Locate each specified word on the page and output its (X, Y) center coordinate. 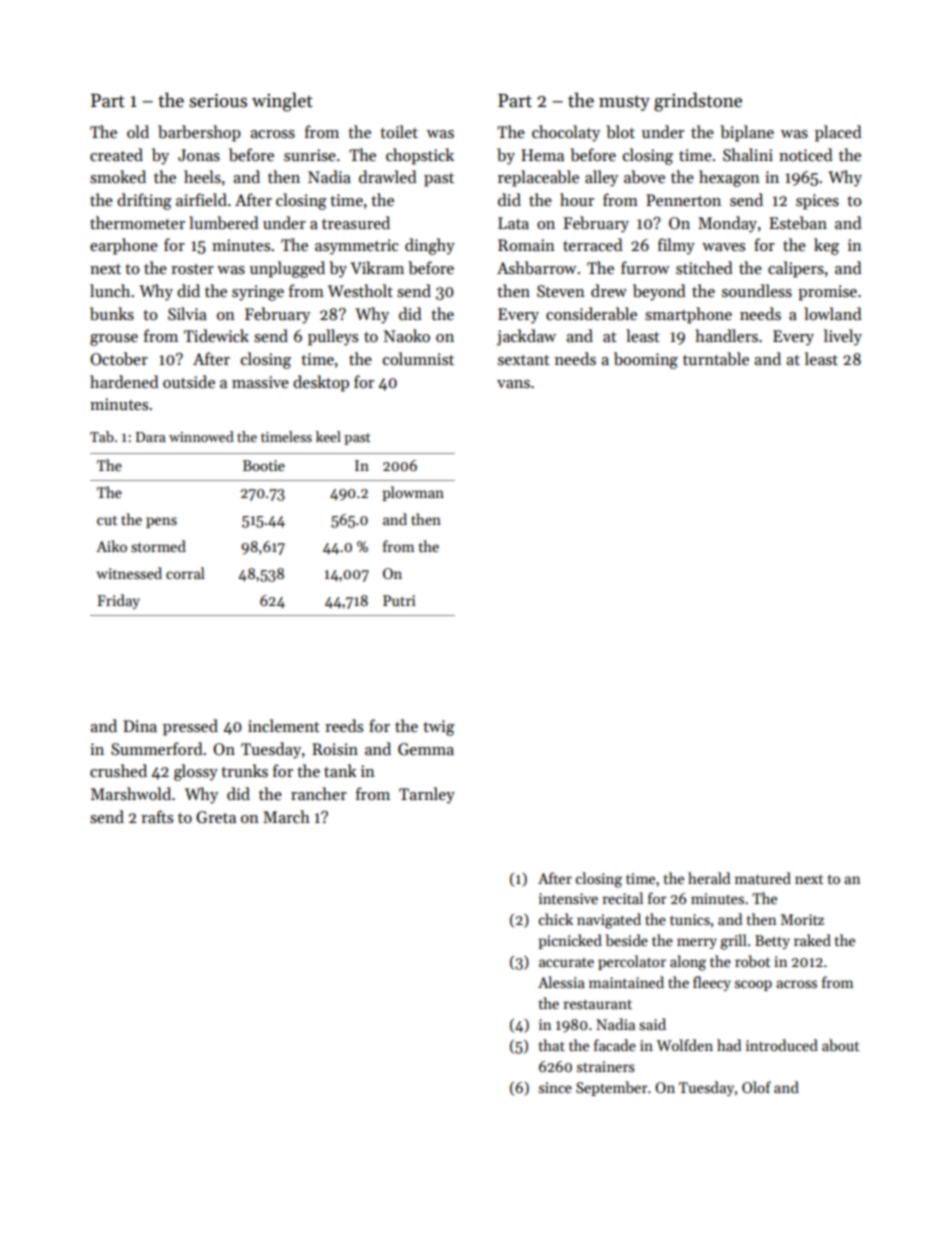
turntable (716, 359)
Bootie (264, 465)
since (555, 1087)
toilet (399, 131)
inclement (284, 725)
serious (218, 100)
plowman (413, 493)
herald (709, 878)
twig (439, 728)
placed (838, 133)
